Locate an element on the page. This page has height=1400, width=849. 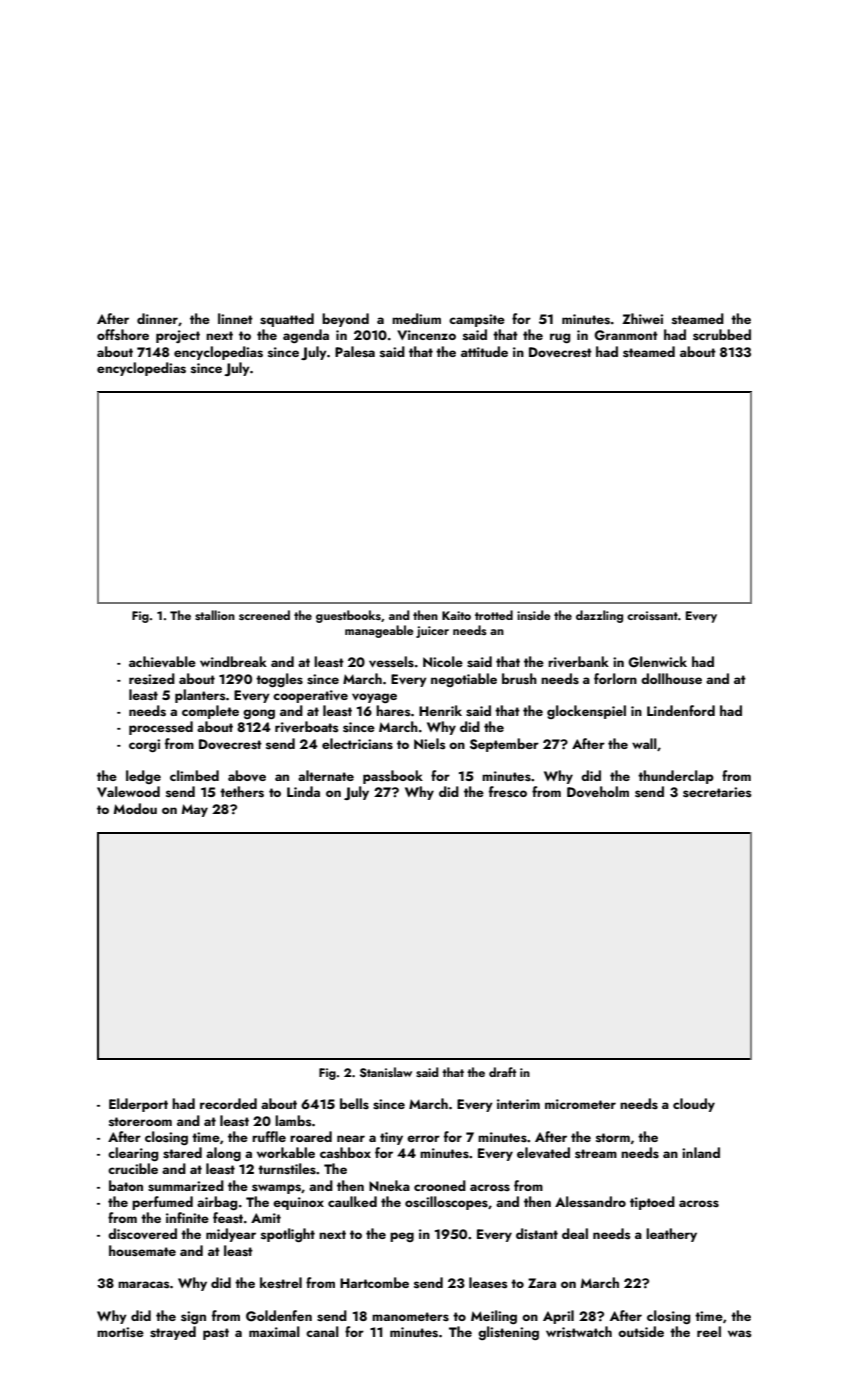
Elderport is located at coordinates (138, 1105).
